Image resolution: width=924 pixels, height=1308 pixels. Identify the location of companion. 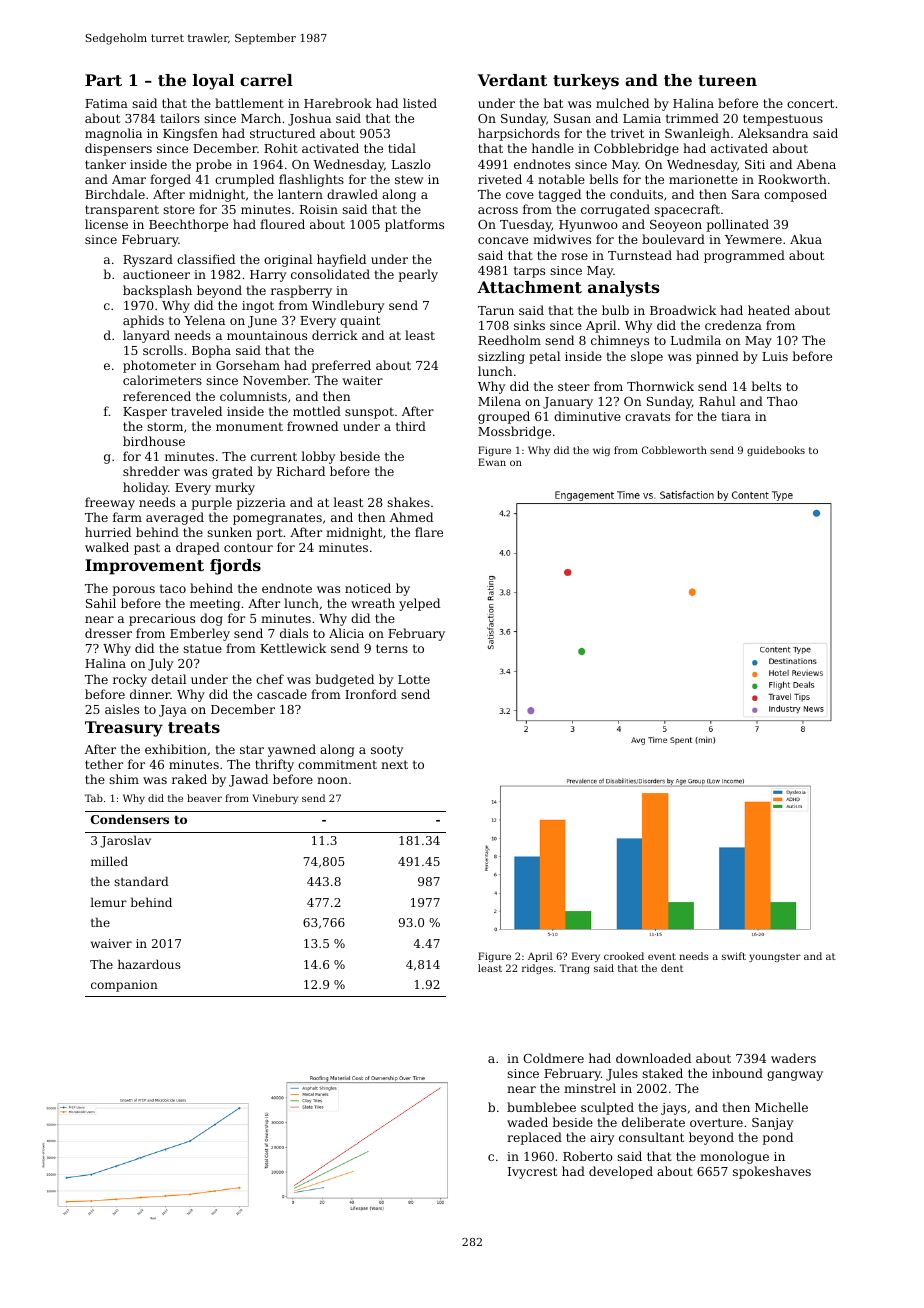
(124, 986).
